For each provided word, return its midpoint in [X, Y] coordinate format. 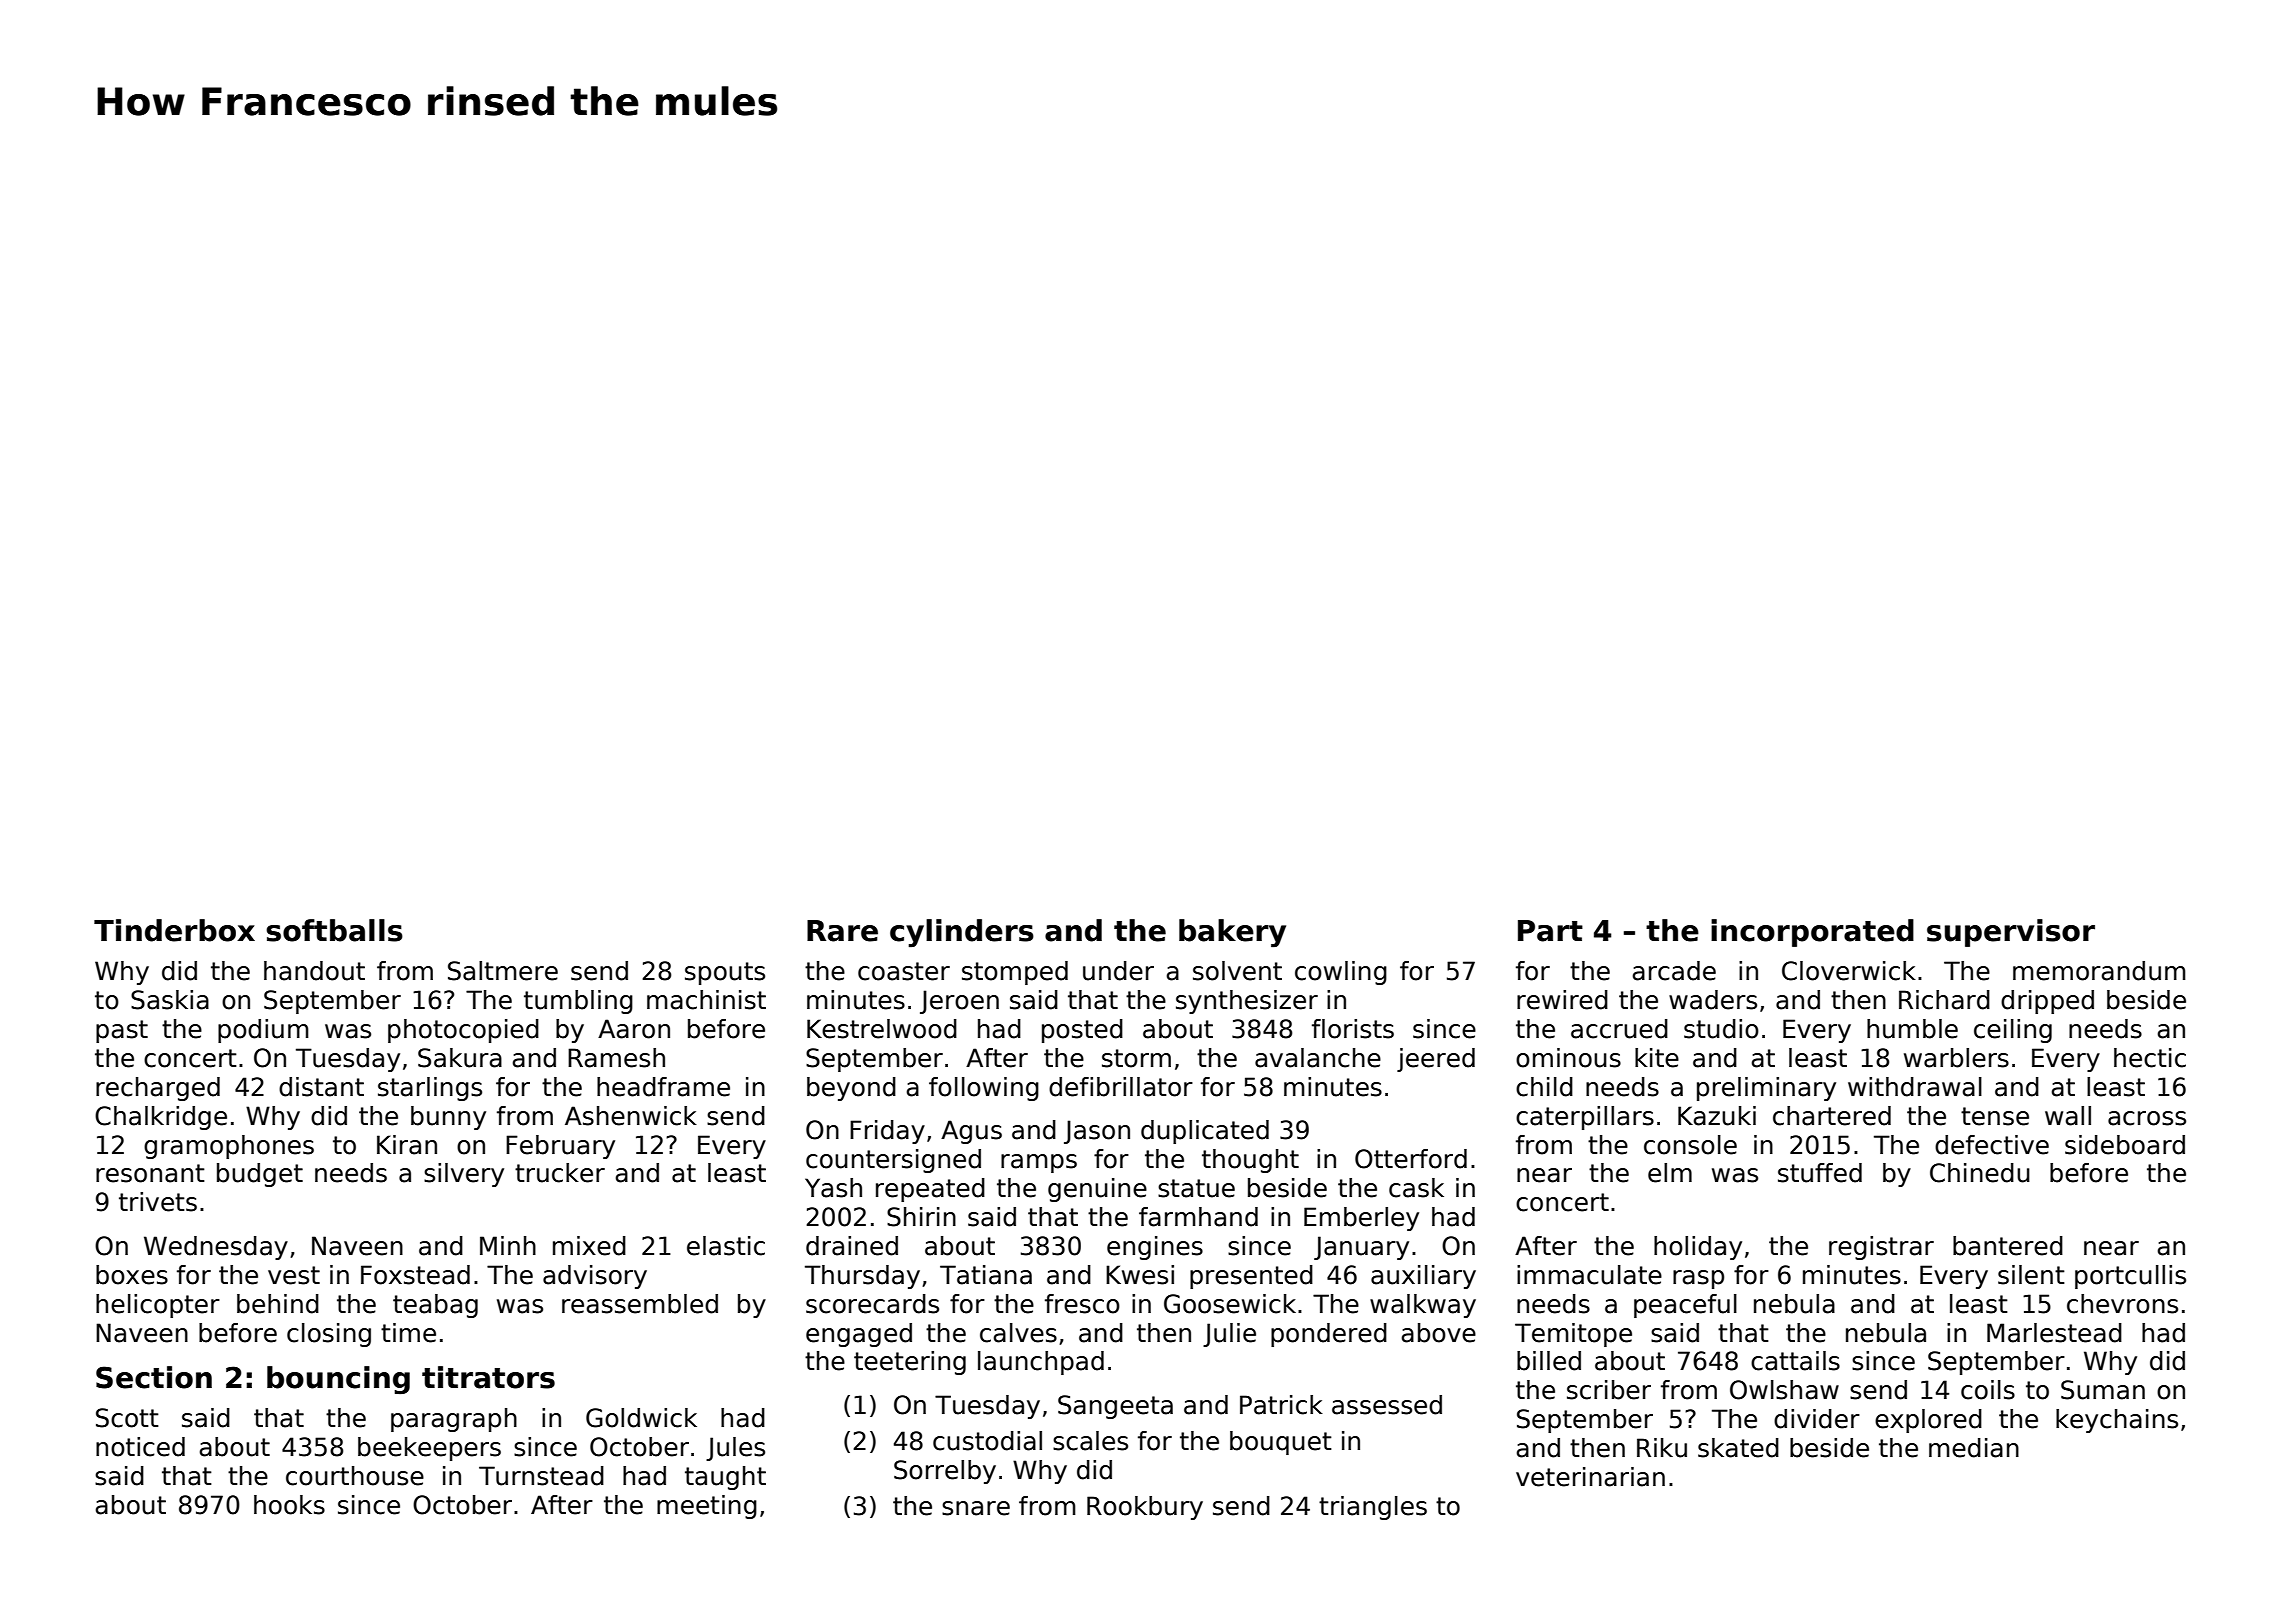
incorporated [1812, 933]
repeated [930, 1190]
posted [1082, 1031]
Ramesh [616, 1058]
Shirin [921, 1217]
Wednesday [216, 1248]
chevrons [2122, 1304]
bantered [2008, 1246]
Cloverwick [1849, 971]
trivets [158, 1202]
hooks [289, 1505]
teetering [910, 1363]
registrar [1881, 1248]
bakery [1232, 933]
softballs [334, 930]
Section [154, 1377]
